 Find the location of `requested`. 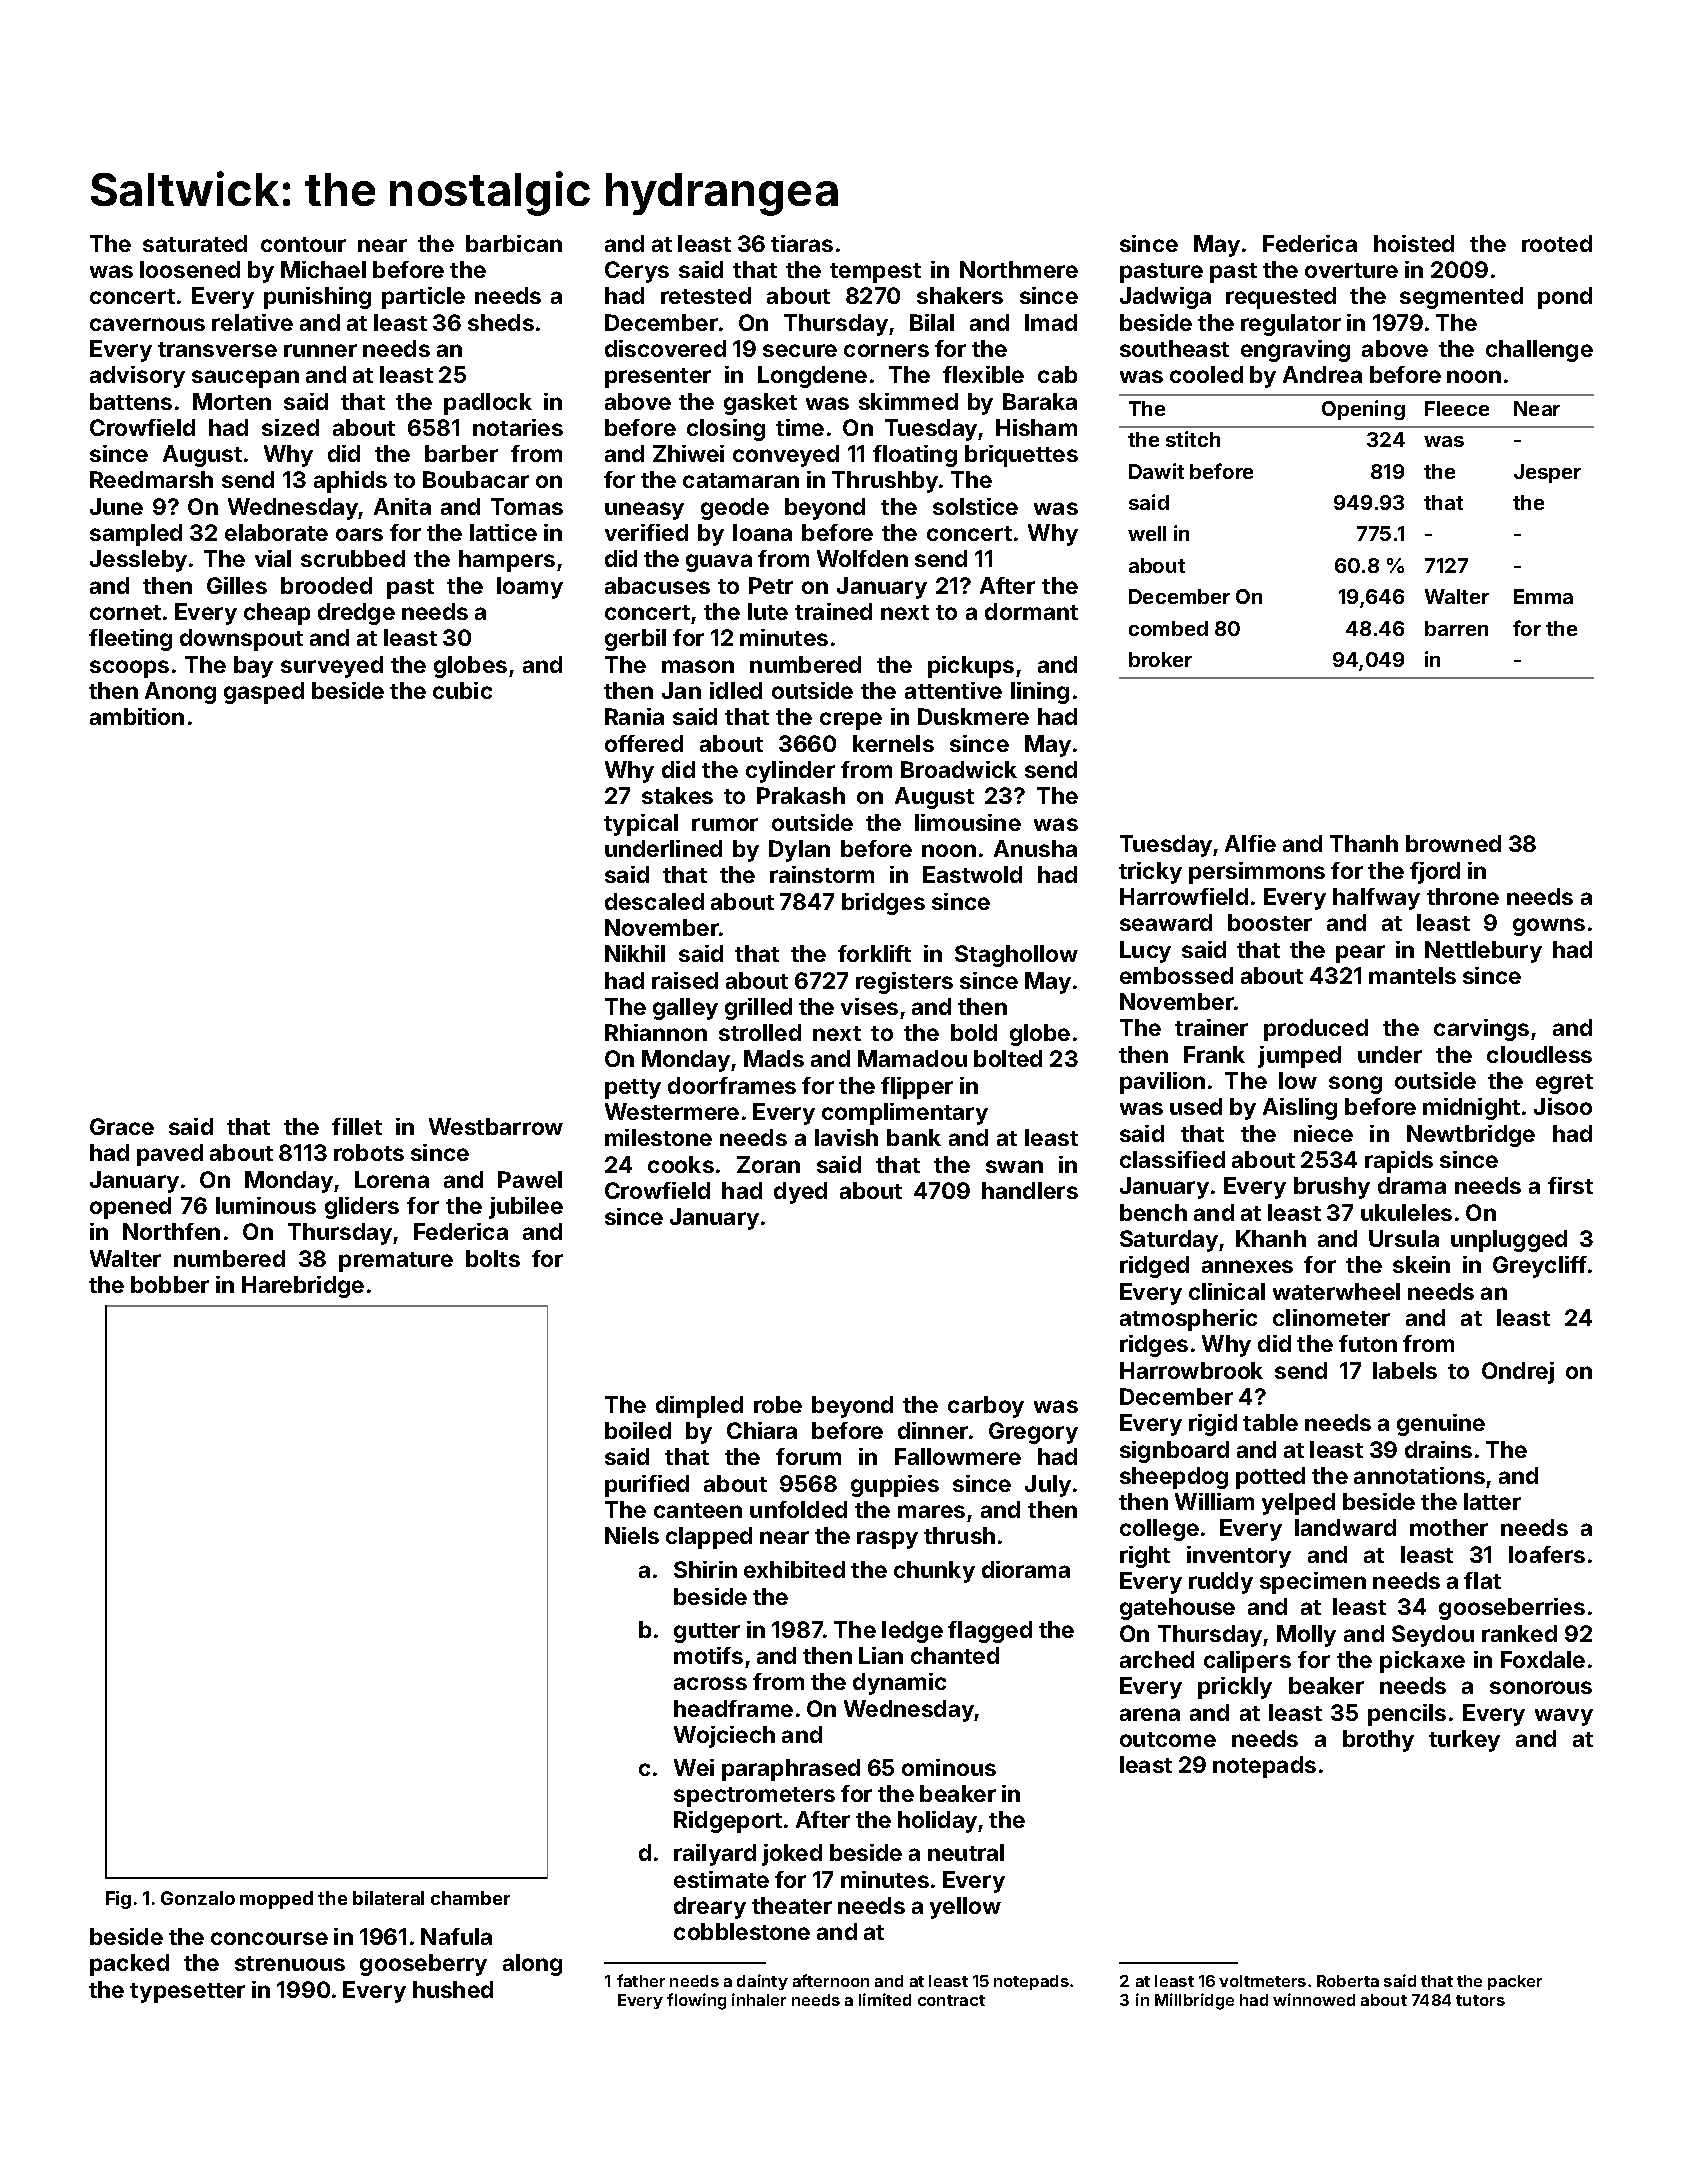

requested is located at coordinates (1281, 298).
